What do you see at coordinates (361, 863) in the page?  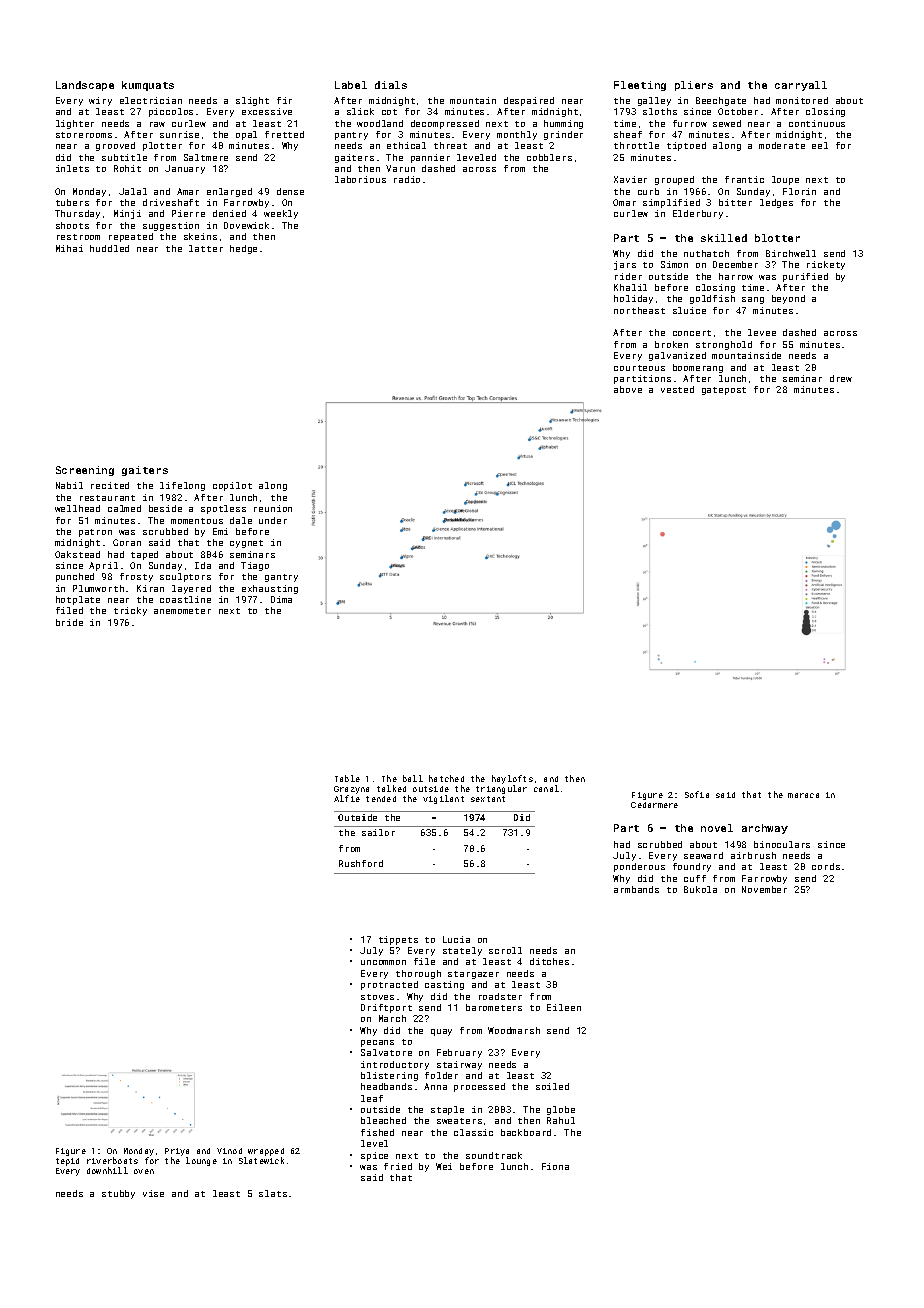 I see `Rushford` at bounding box center [361, 863].
